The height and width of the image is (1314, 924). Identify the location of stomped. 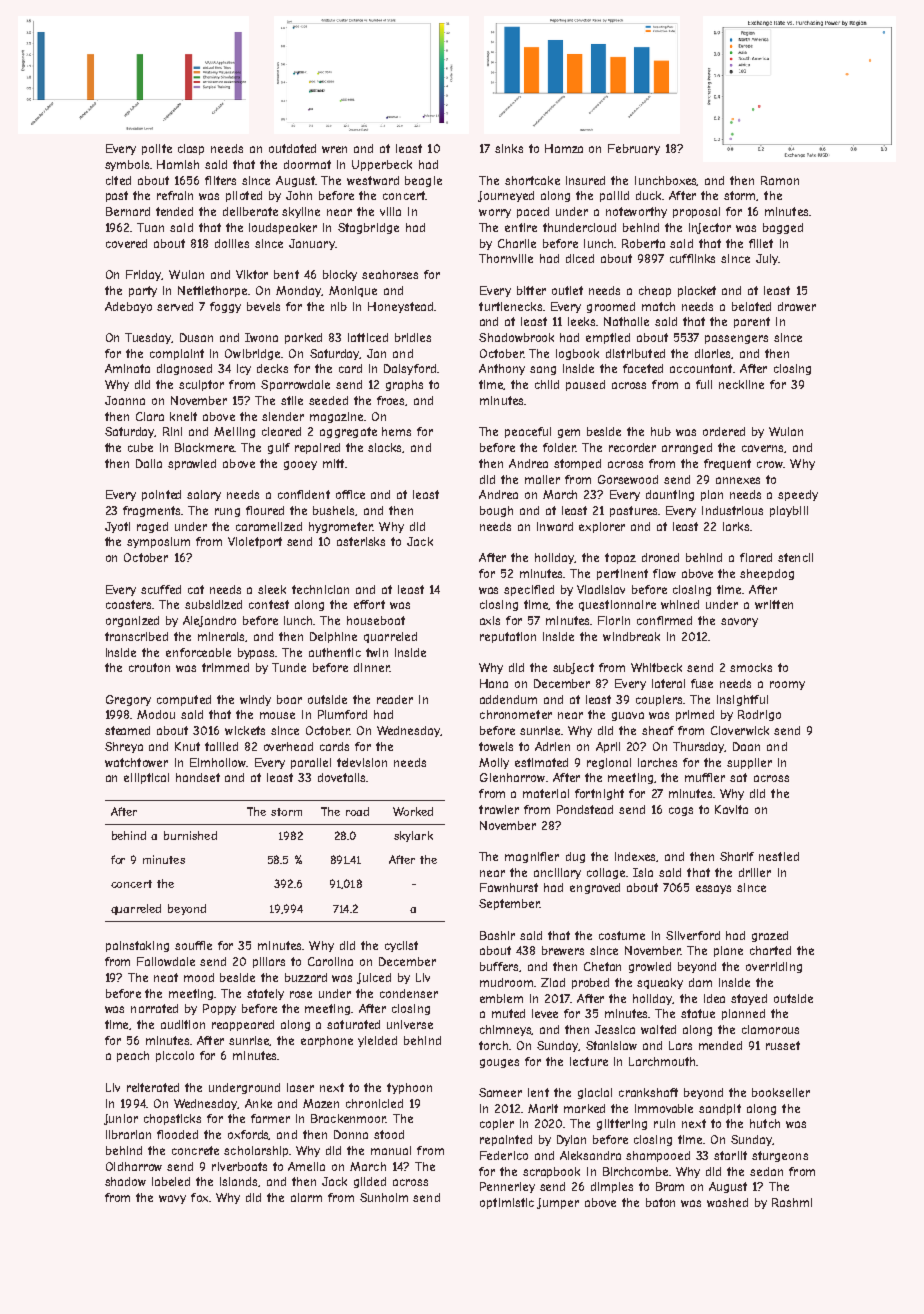
(577, 464).
